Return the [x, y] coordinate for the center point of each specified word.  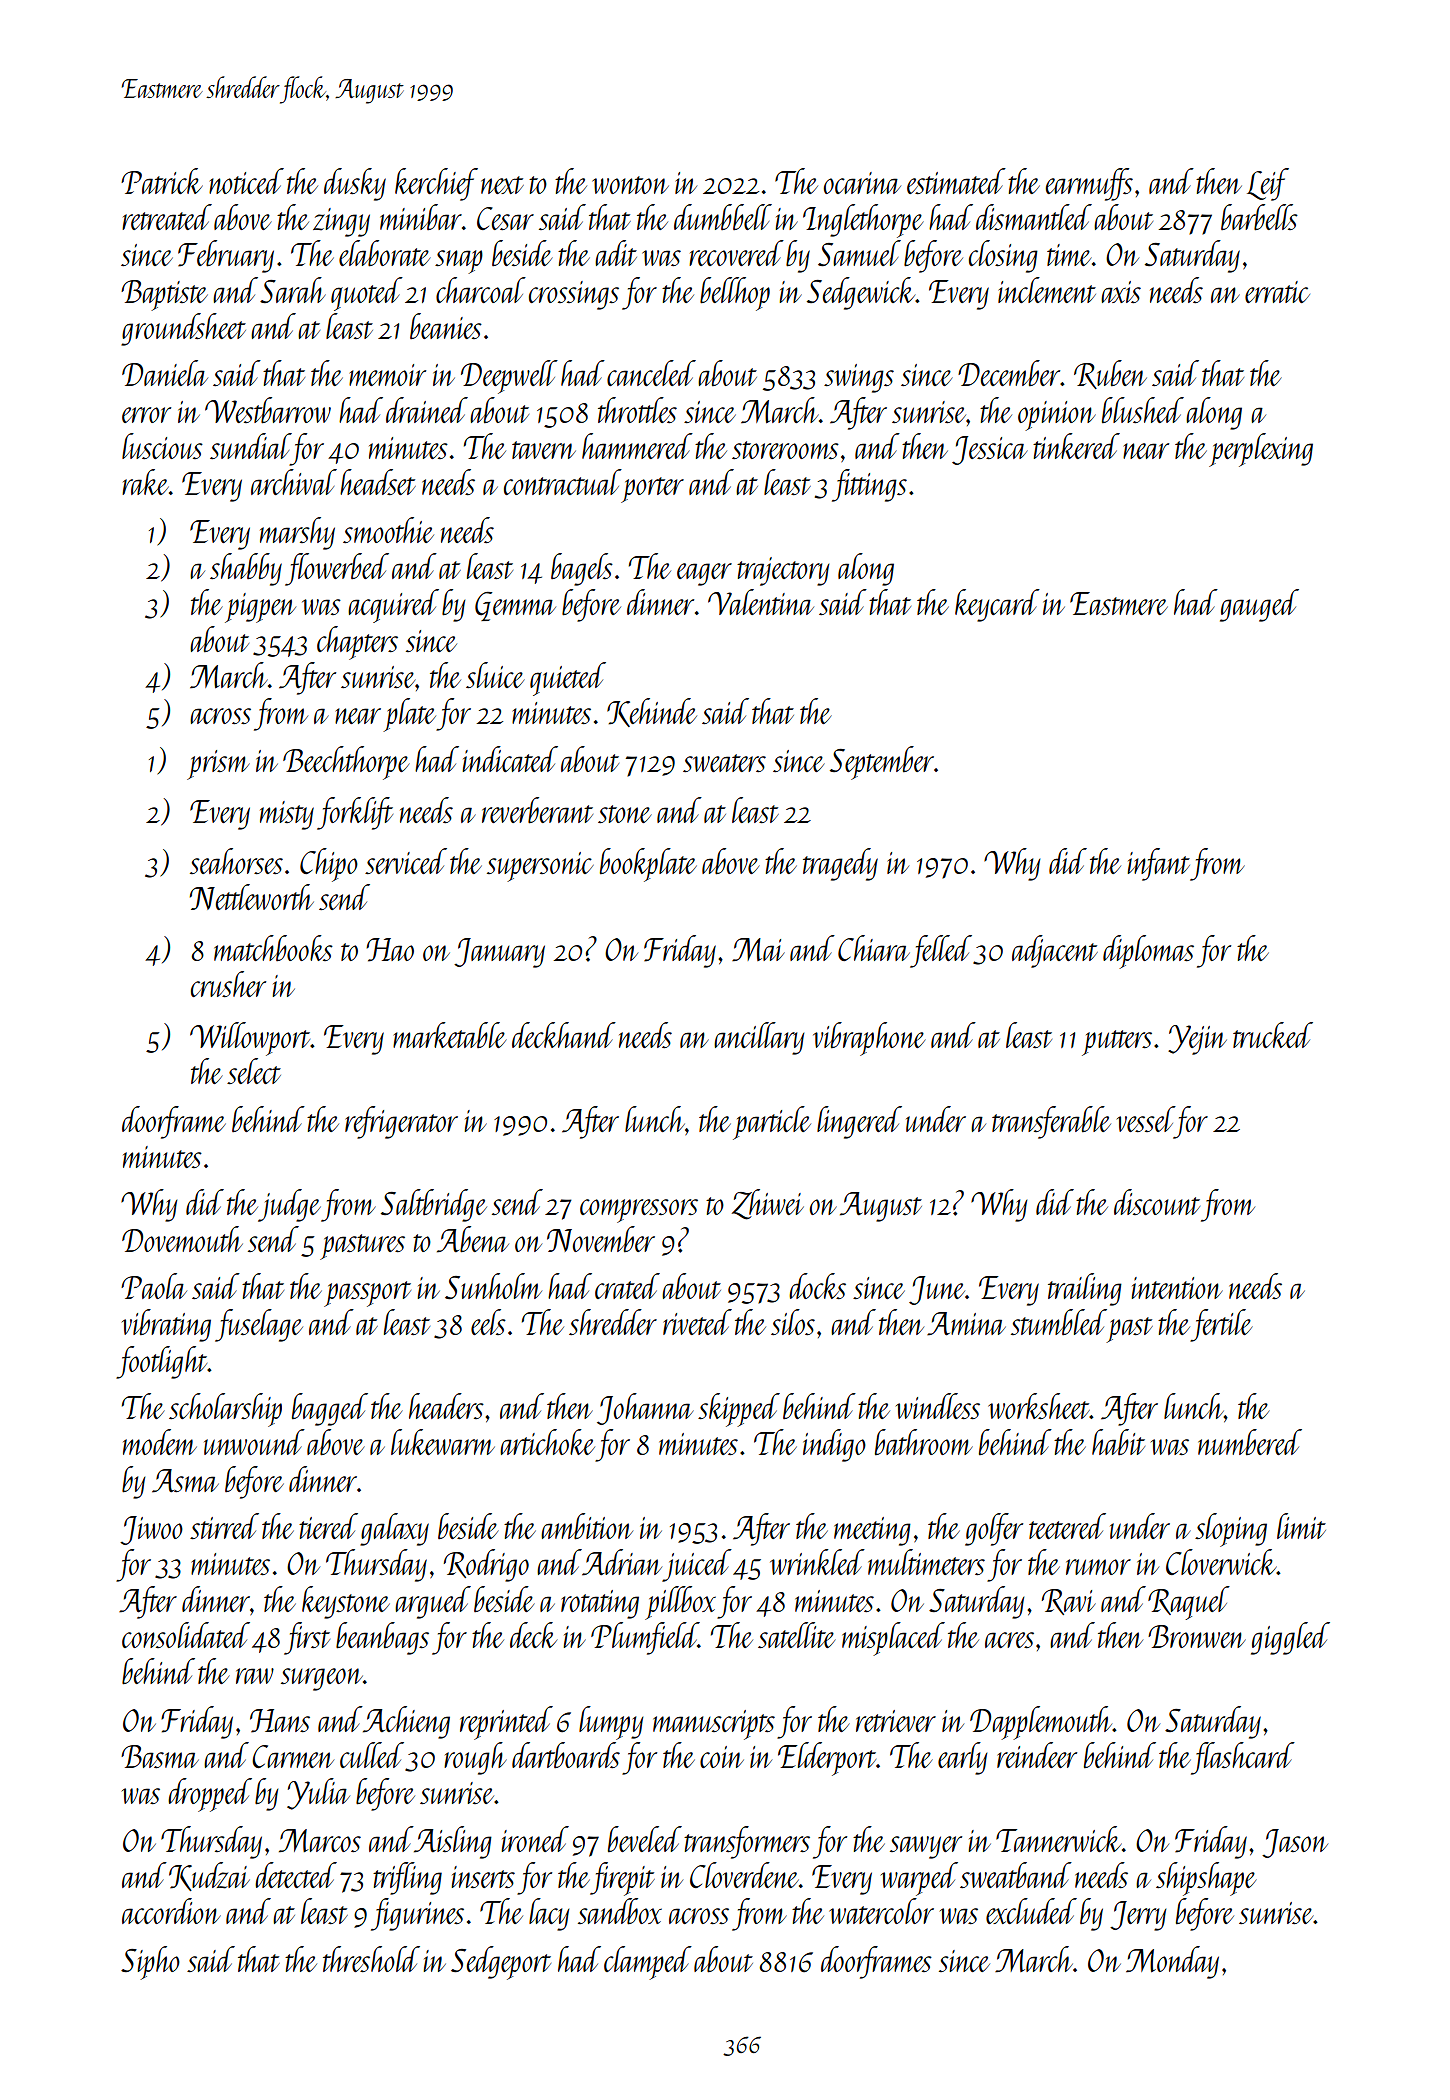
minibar [421, 217]
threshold [371, 1959]
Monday [1172, 1962]
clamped [648, 1963]
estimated [956, 181]
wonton [630, 185]
